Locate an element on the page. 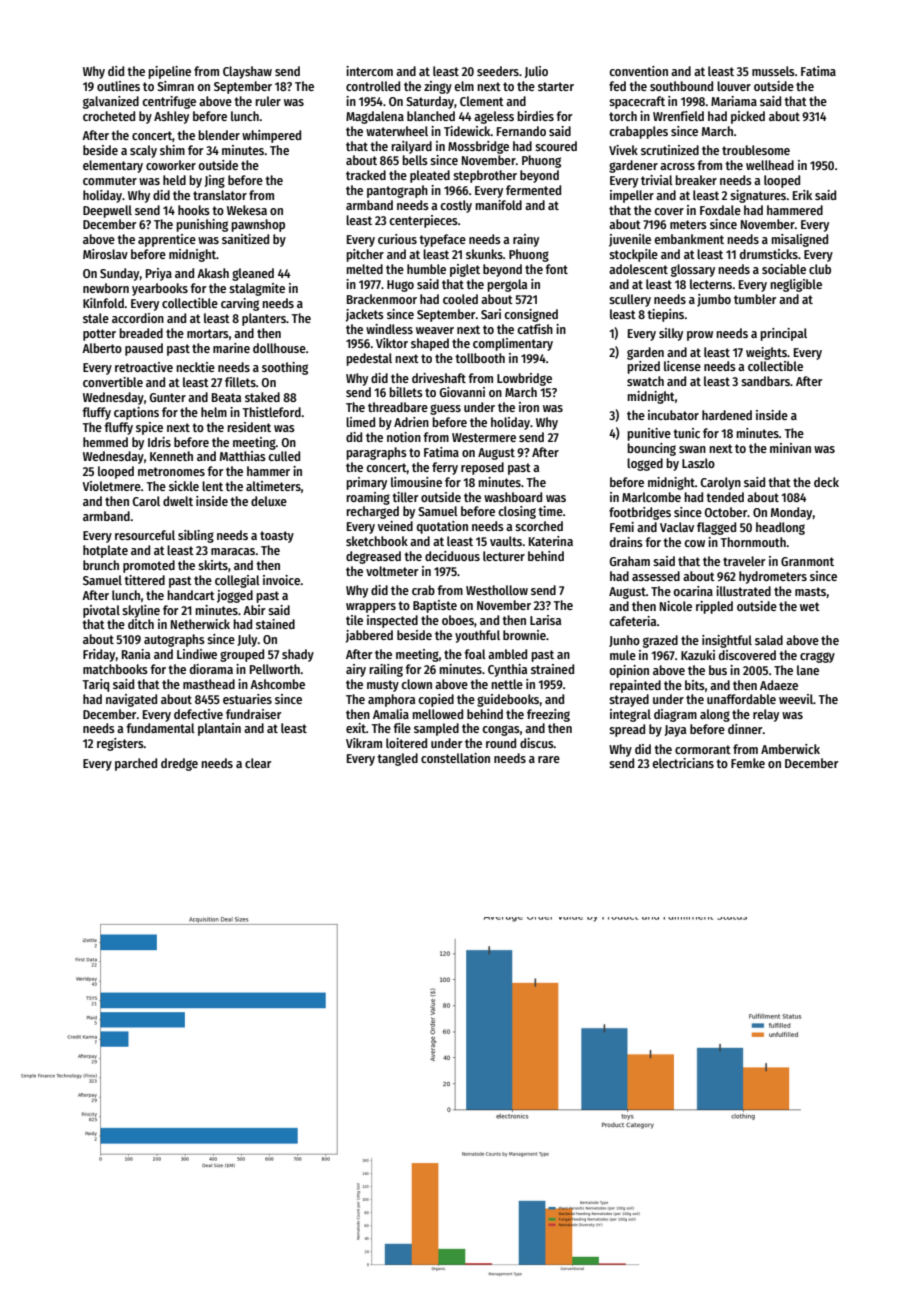 This document has width=924, height=1308. Amberwick is located at coordinates (790, 749).
